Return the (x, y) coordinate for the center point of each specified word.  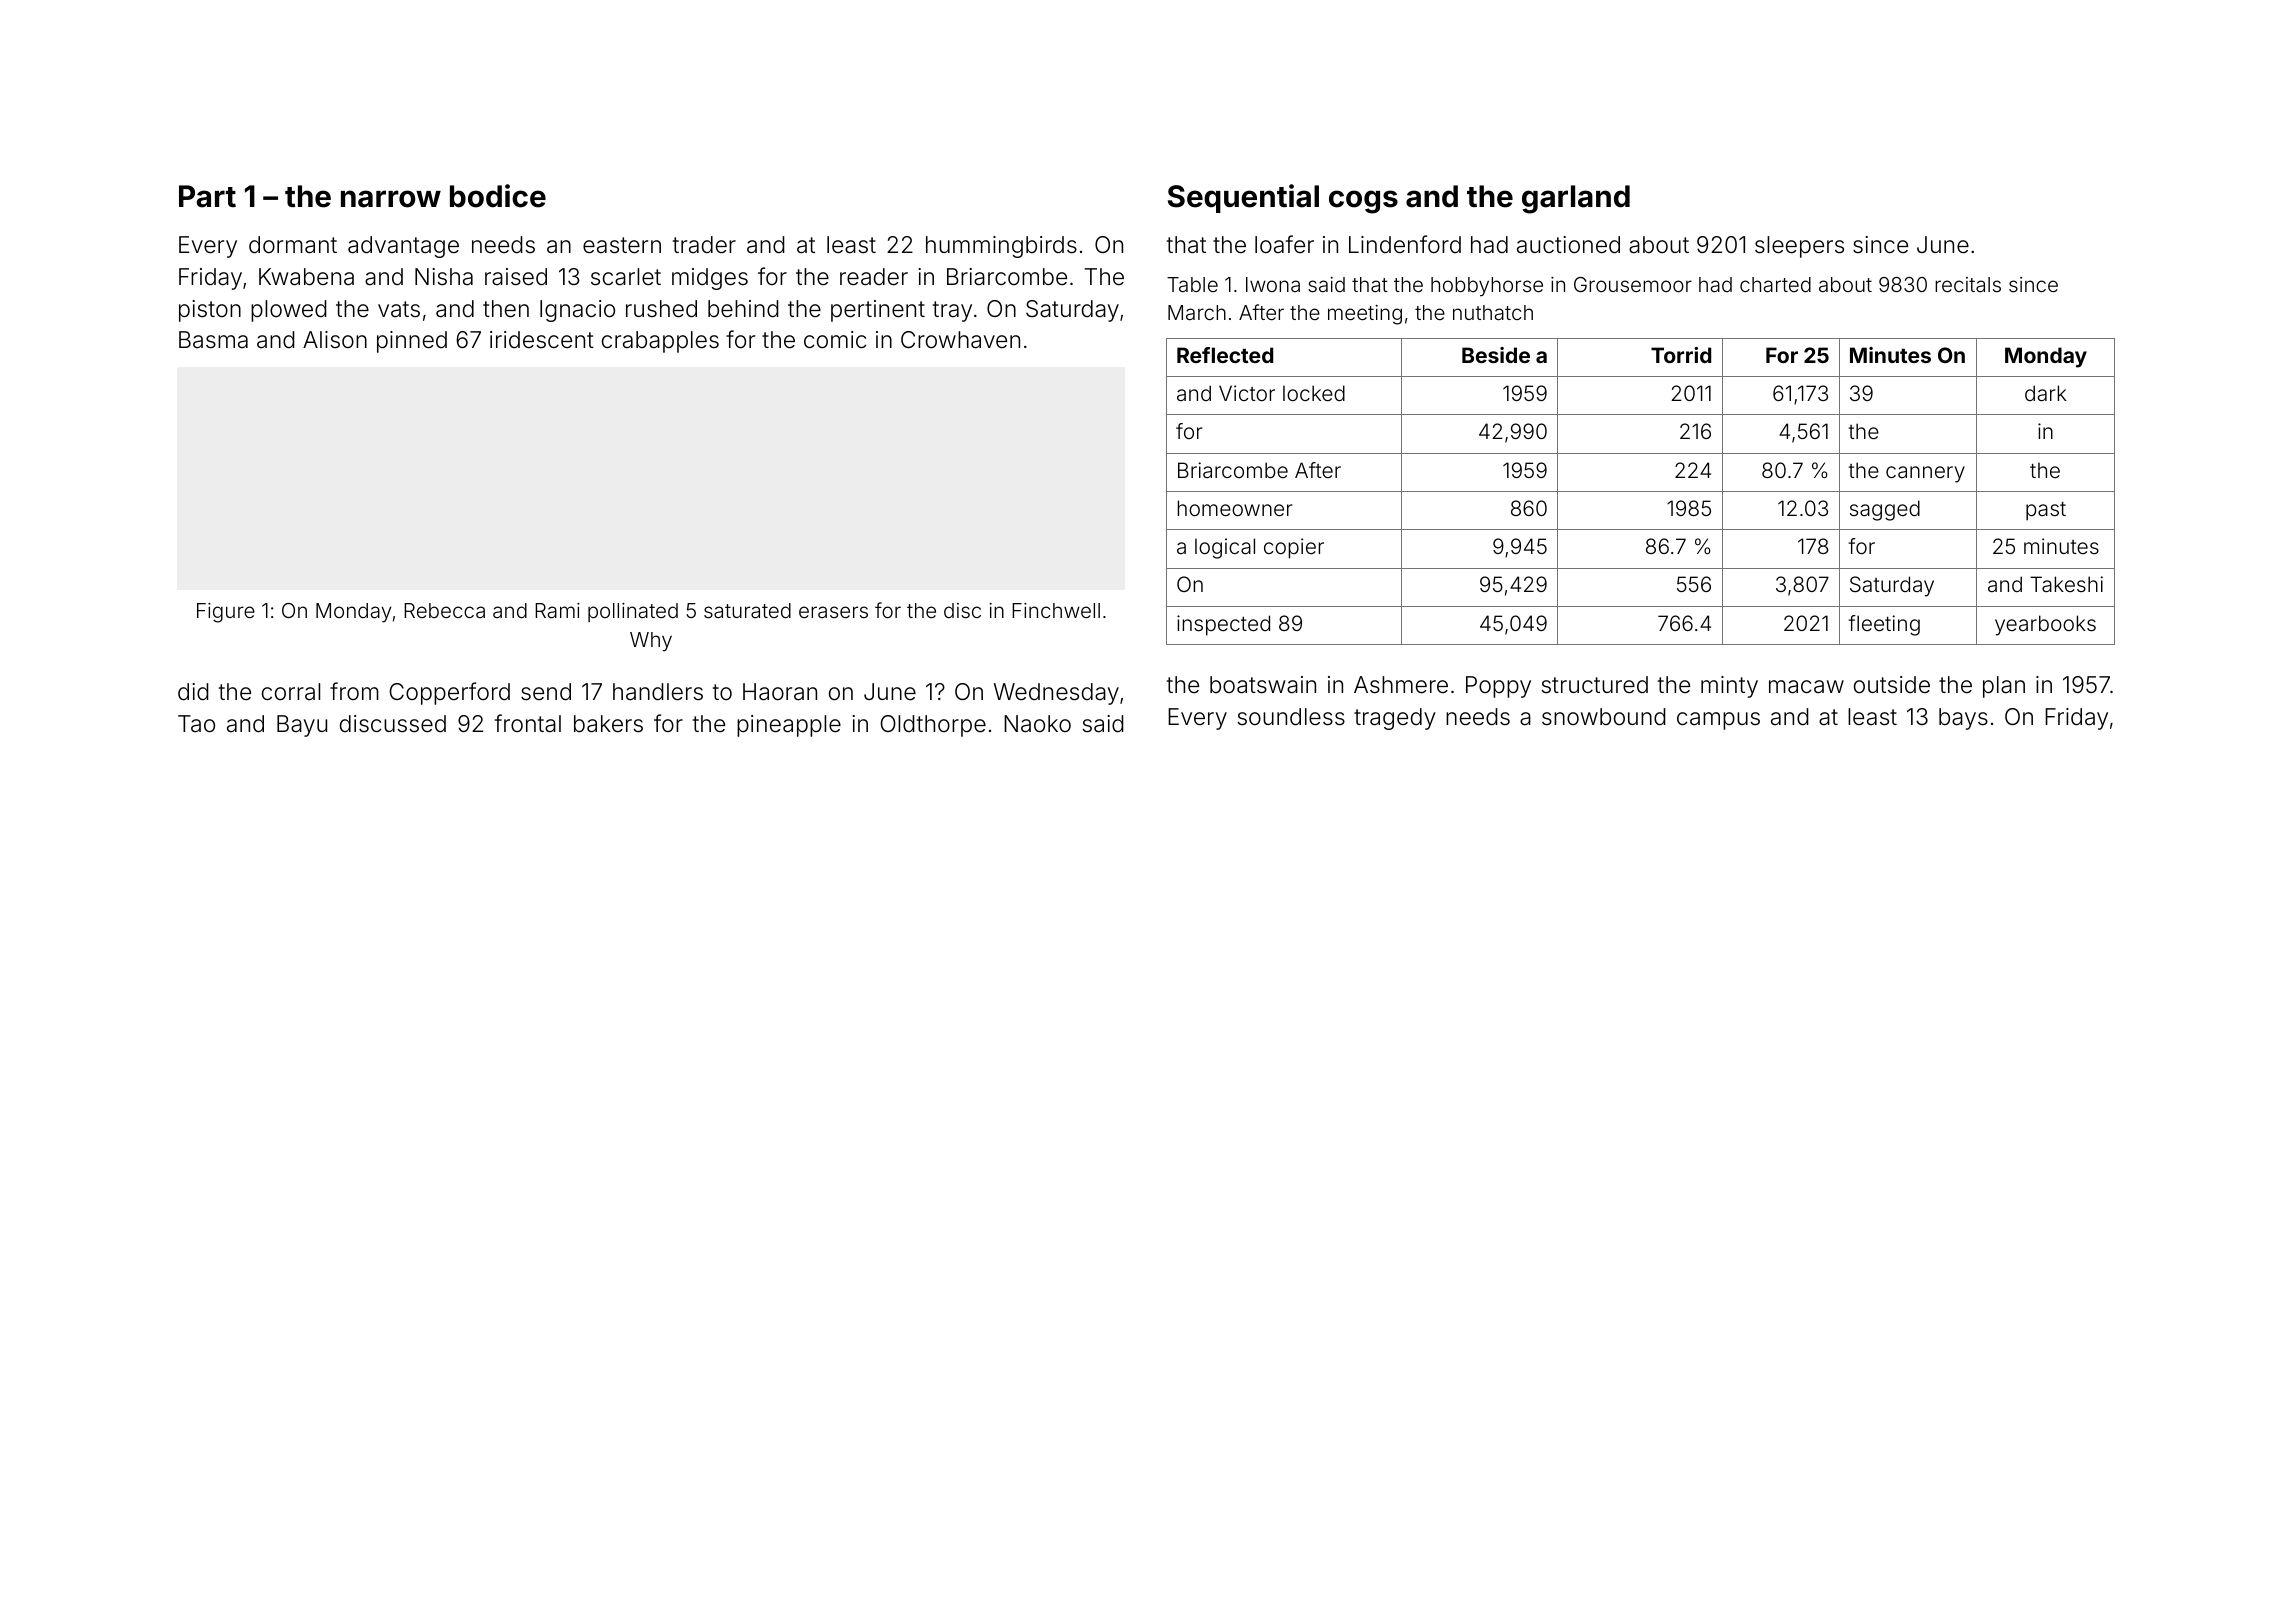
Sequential (1243, 198)
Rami (557, 610)
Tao (196, 724)
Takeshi (2066, 584)
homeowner (1234, 508)
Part (207, 196)
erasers (833, 612)
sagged (1885, 510)
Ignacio (577, 311)
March (1197, 312)
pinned (412, 342)
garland (1576, 199)
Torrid (1681, 355)
